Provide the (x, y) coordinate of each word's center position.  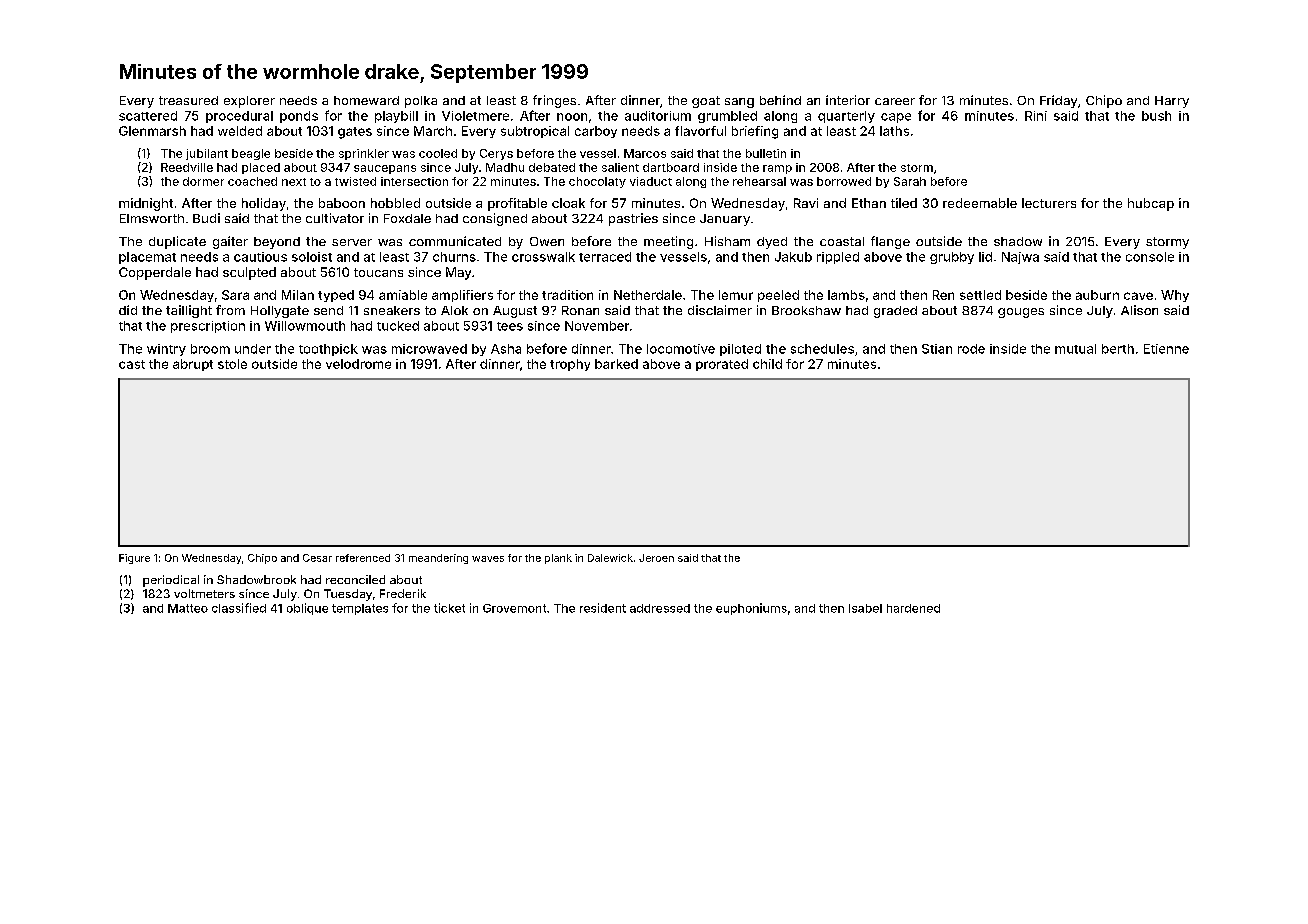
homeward (366, 100)
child (767, 364)
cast (132, 364)
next (294, 182)
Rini (1036, 116)
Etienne (1166, 349)
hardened (913, 608)
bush (1156, 116)
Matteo (188, 608)
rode (971, 349)
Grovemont (514, 608)
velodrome (358, 364)
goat (706, 102)
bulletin (766, 153)
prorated (722, 365)
